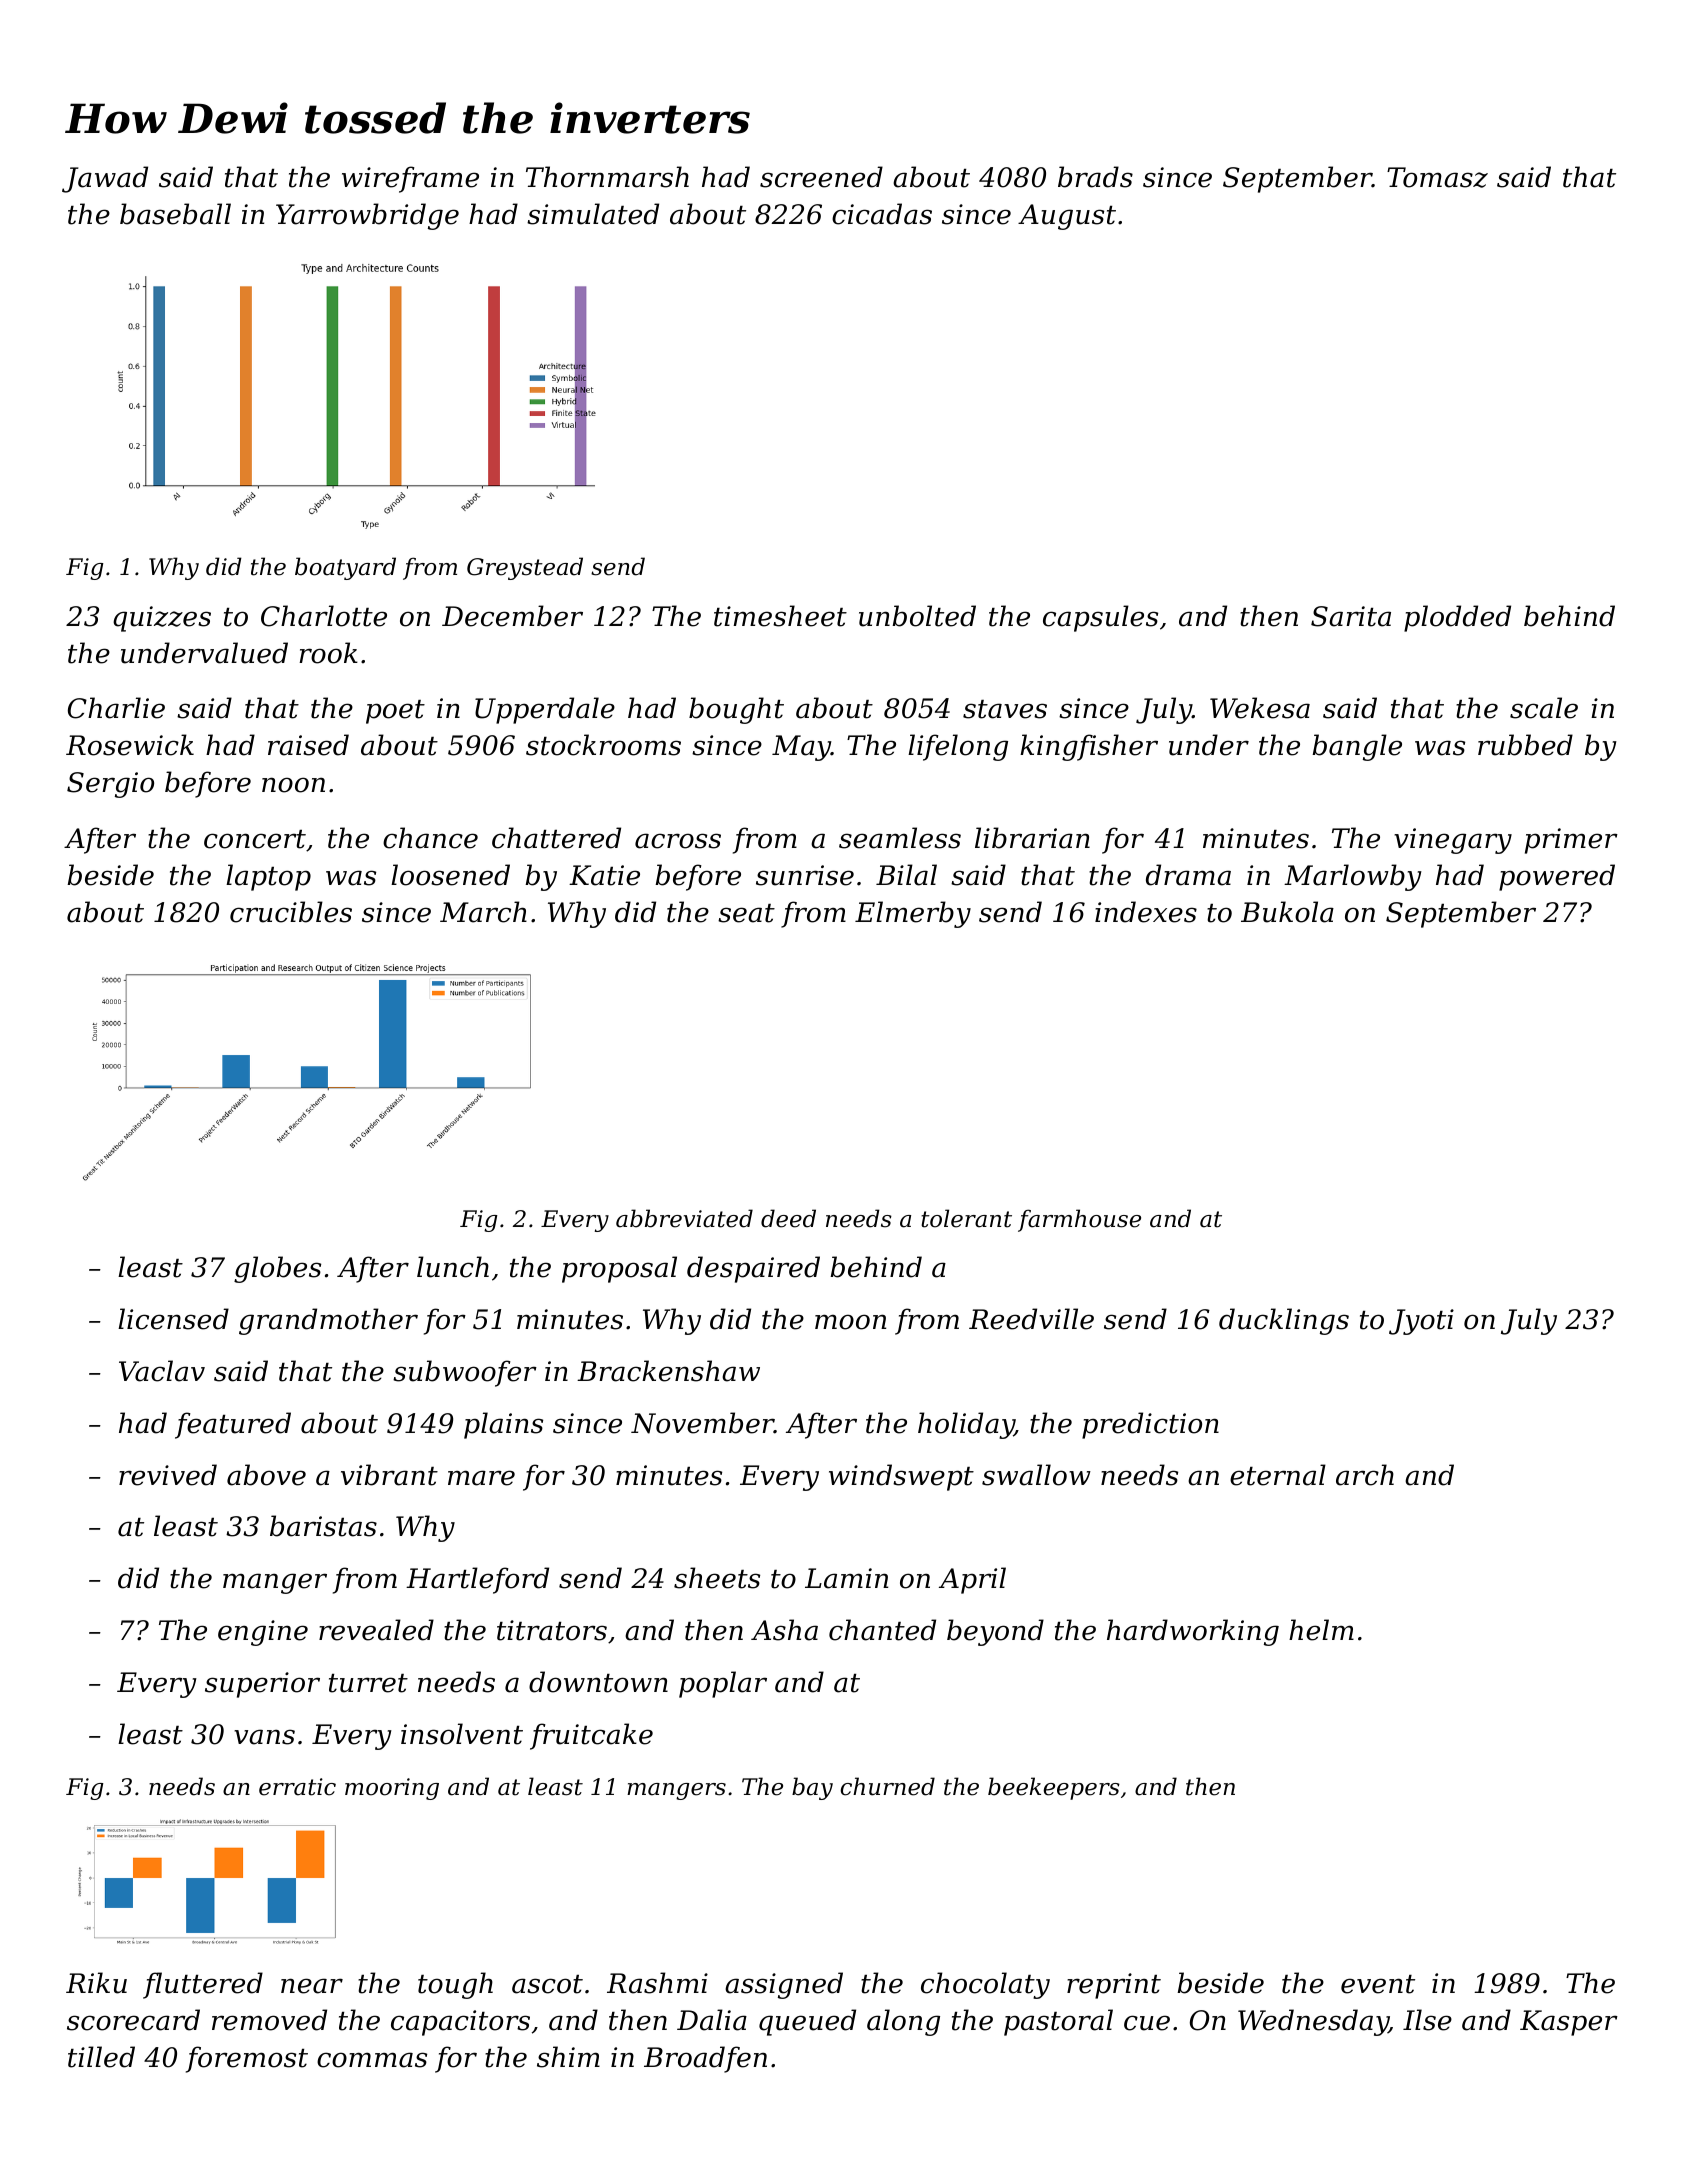 The image size is (1683, 2178). I want to click on event, so click(1378, 1984).
